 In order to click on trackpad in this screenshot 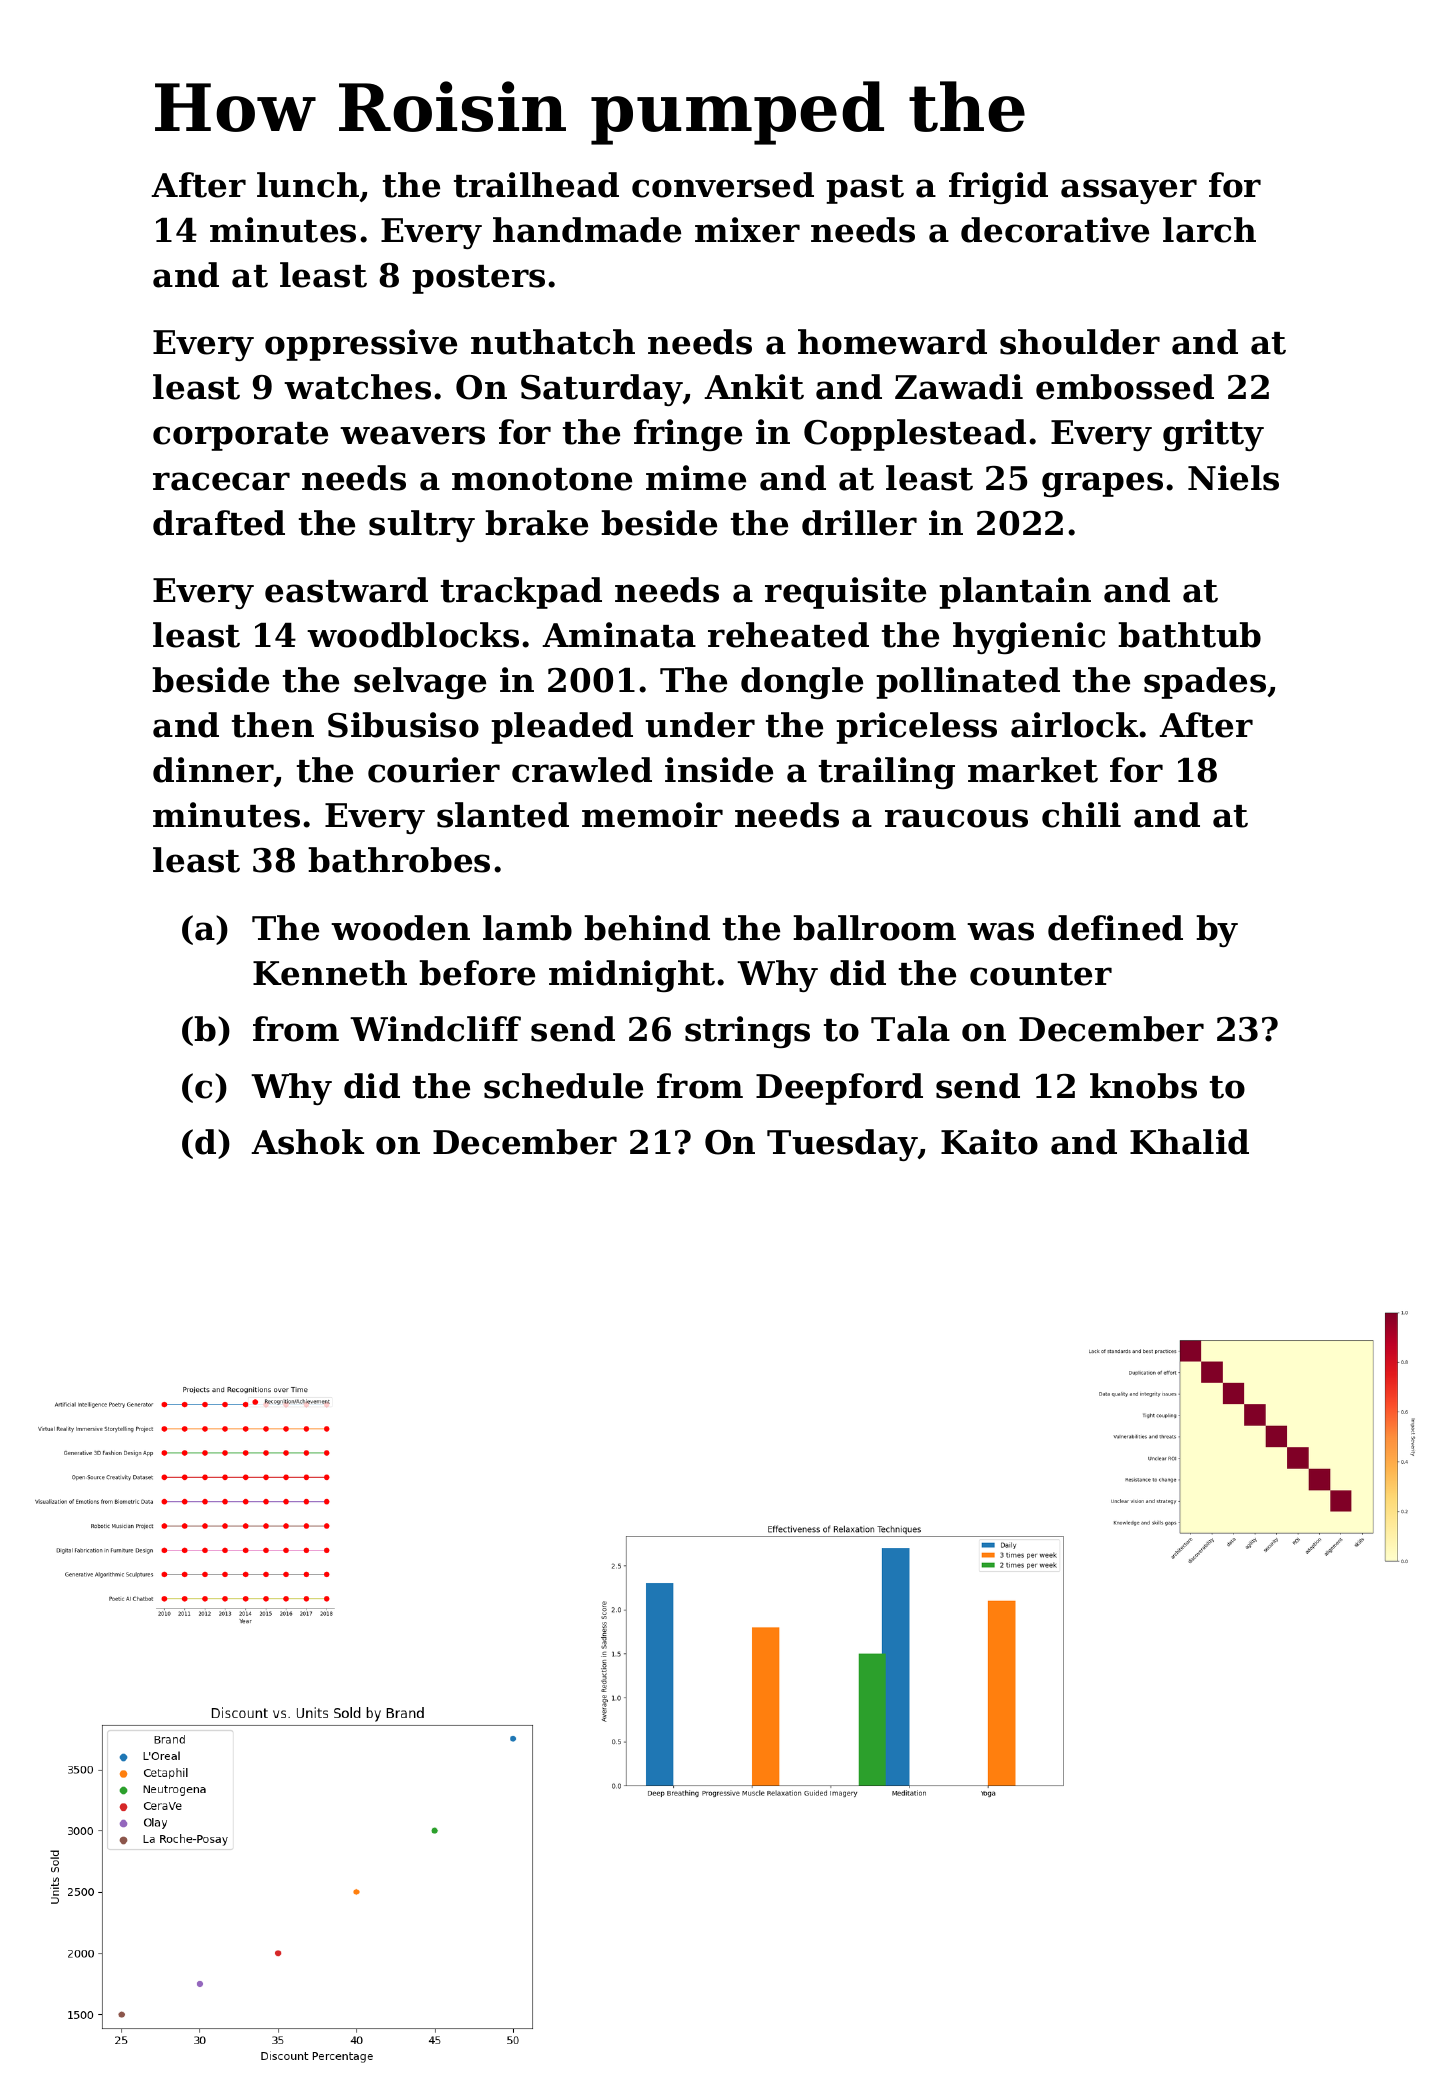, I will do `click(521, 593)`.
